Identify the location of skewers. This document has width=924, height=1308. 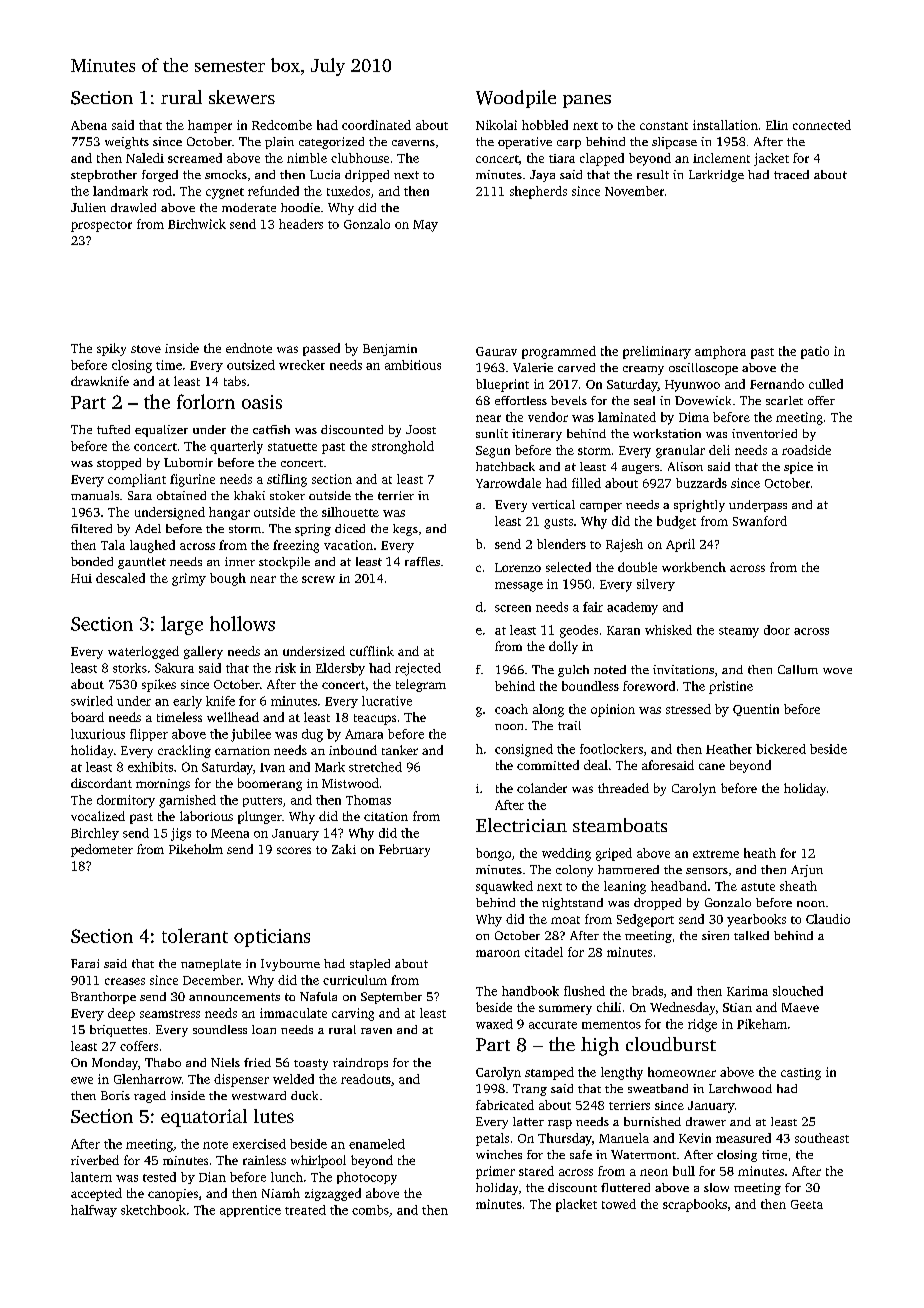
(242, 97).
